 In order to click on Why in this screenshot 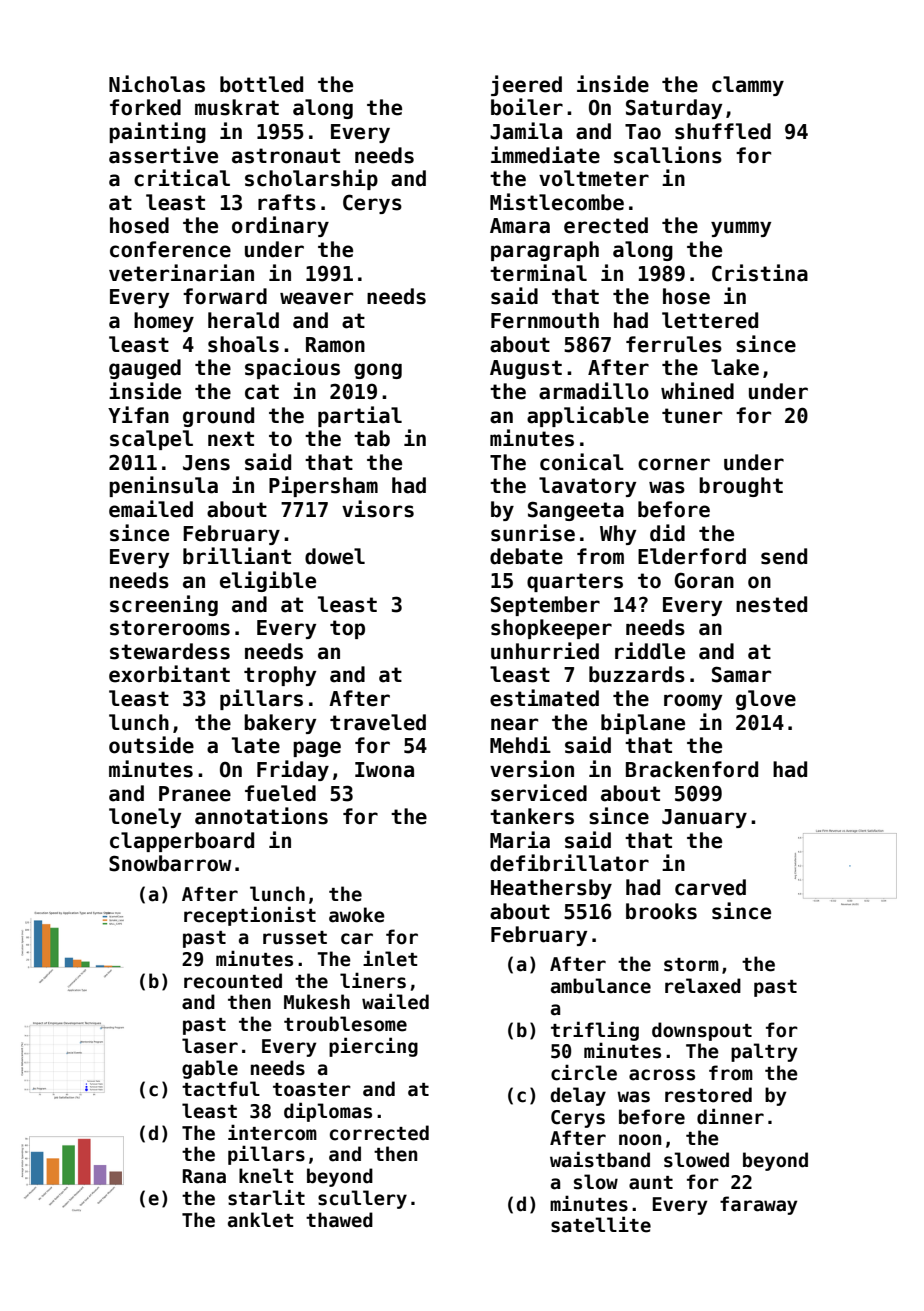, I will do `click(618, 535)`.
